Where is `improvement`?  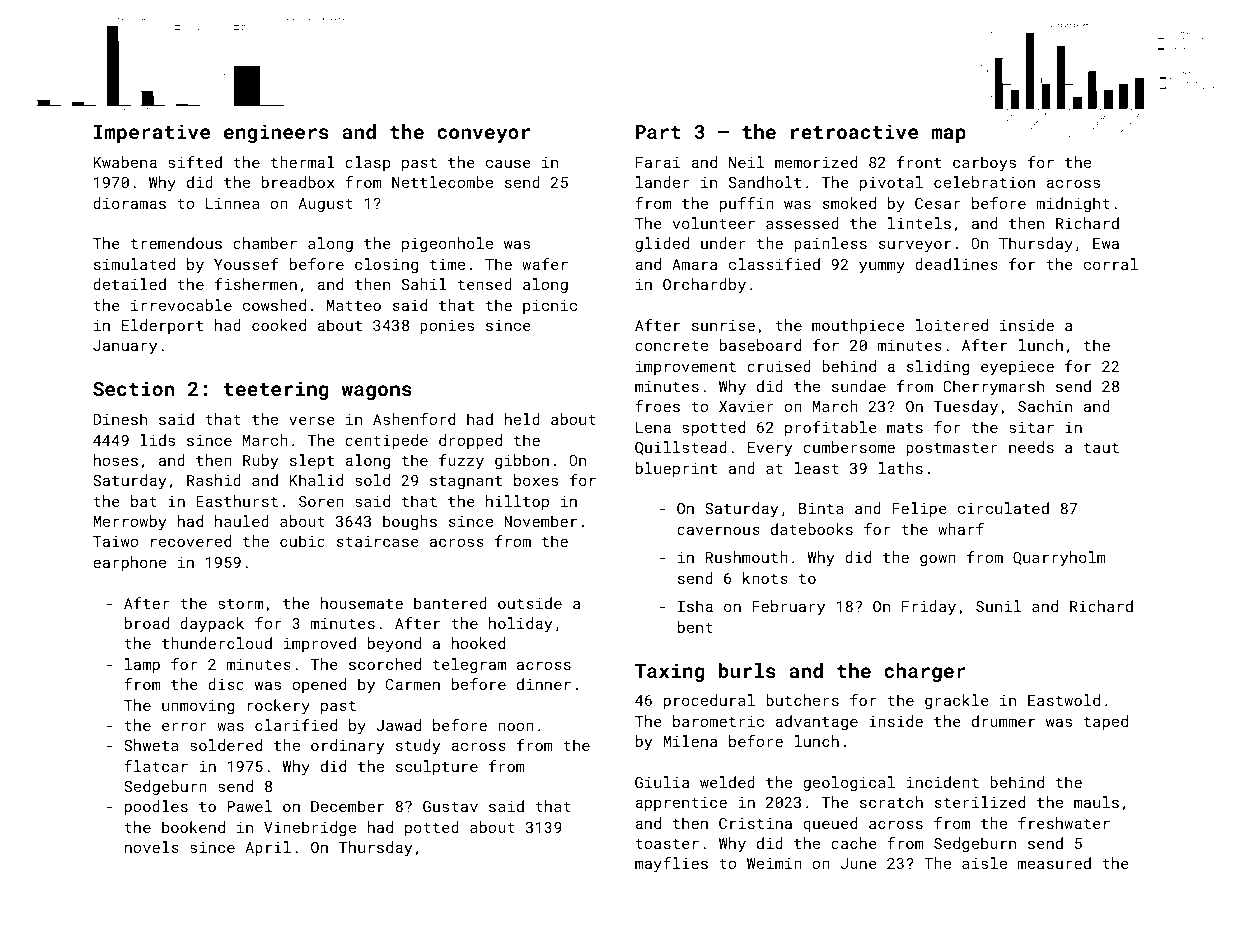 improvement is located at coordinates (686, 368).
